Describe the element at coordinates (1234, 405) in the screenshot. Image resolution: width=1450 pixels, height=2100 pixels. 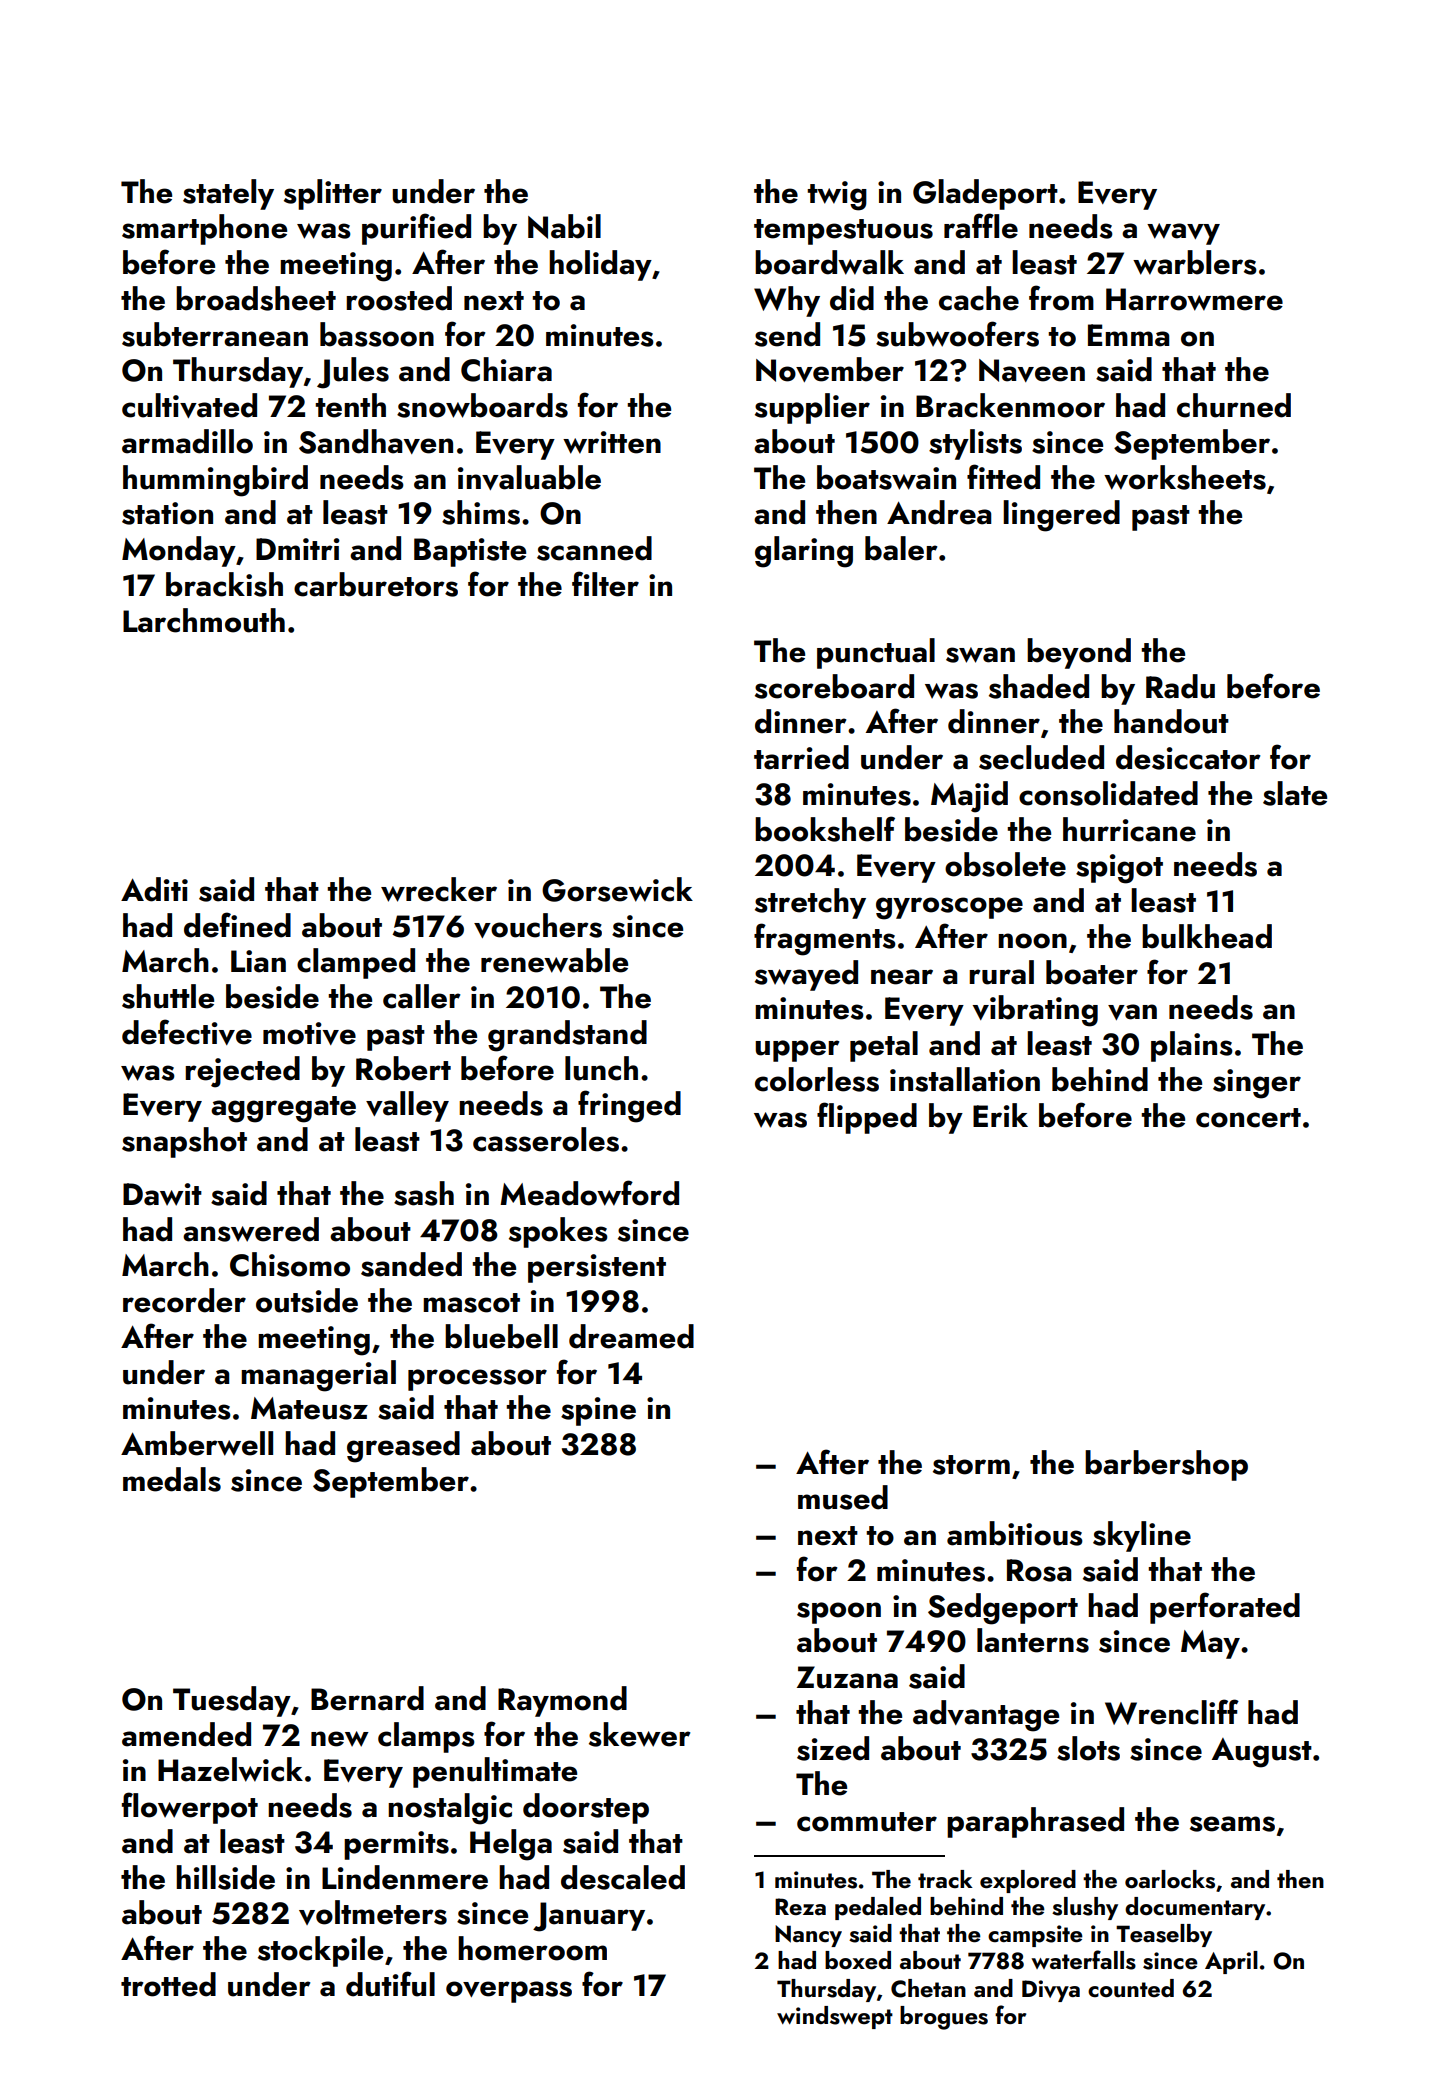
I see `churned` at that location.
